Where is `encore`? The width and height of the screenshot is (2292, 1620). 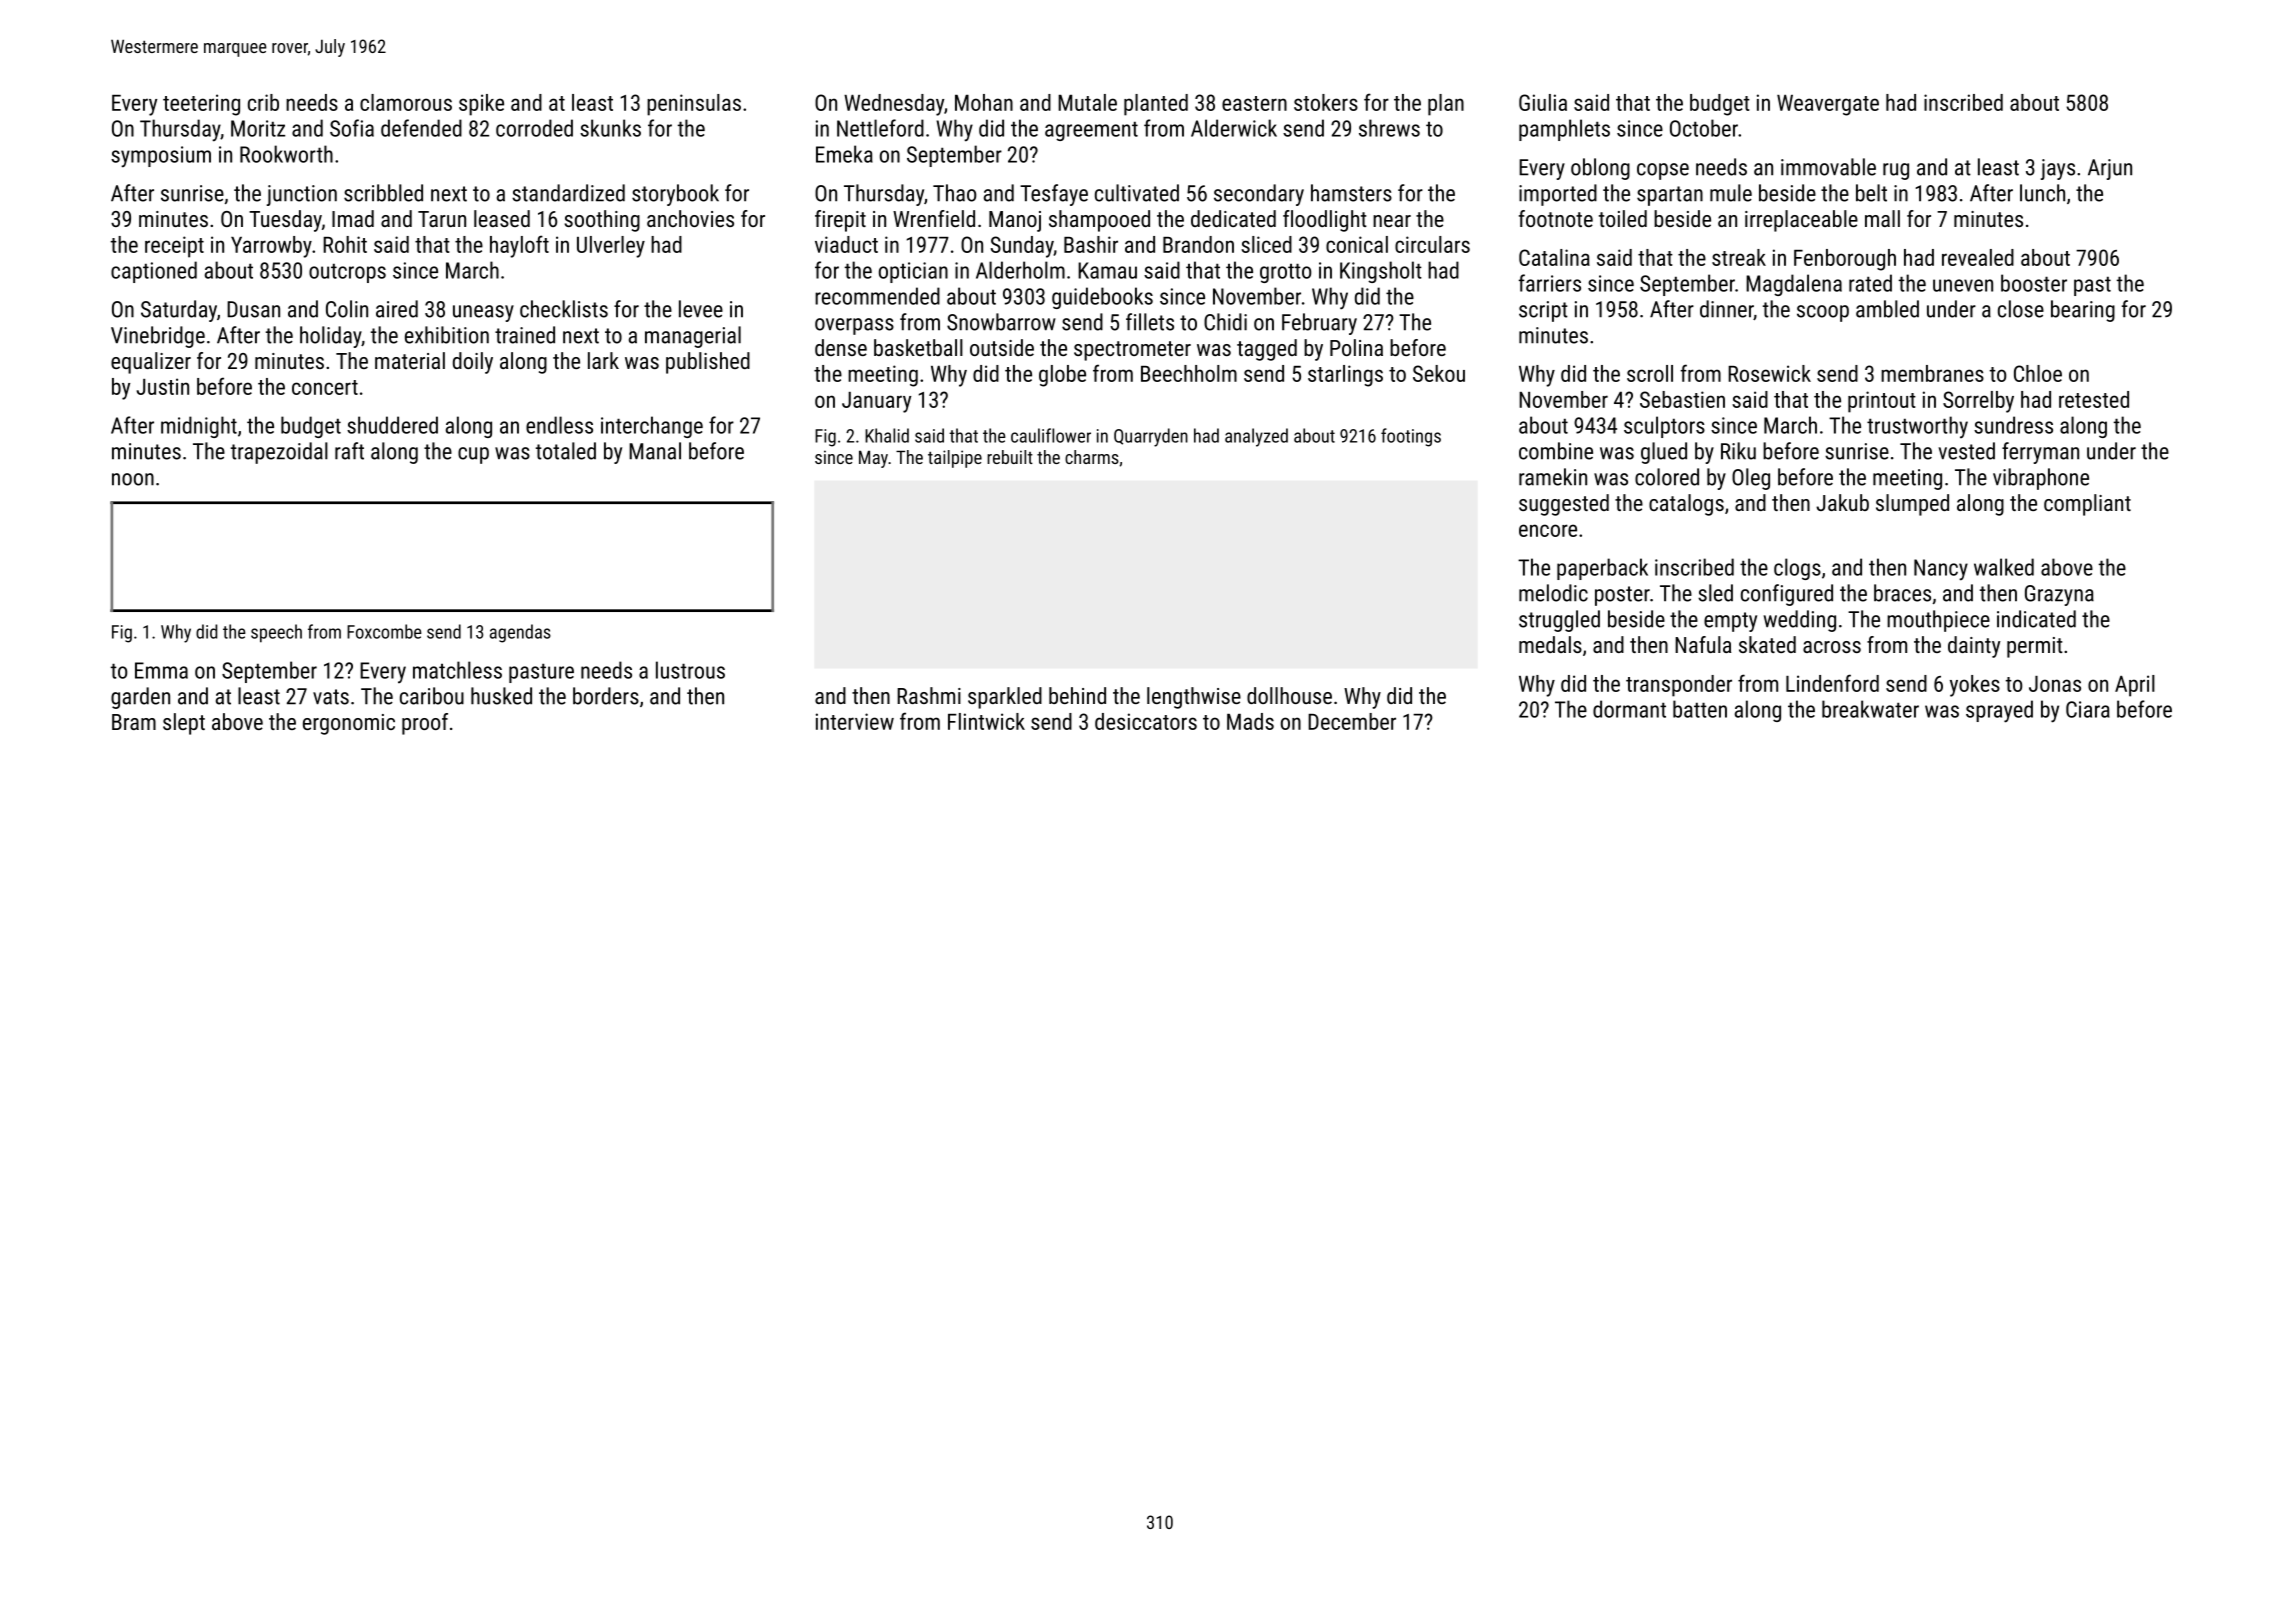 encore is located at coordinates (1548, 530).
